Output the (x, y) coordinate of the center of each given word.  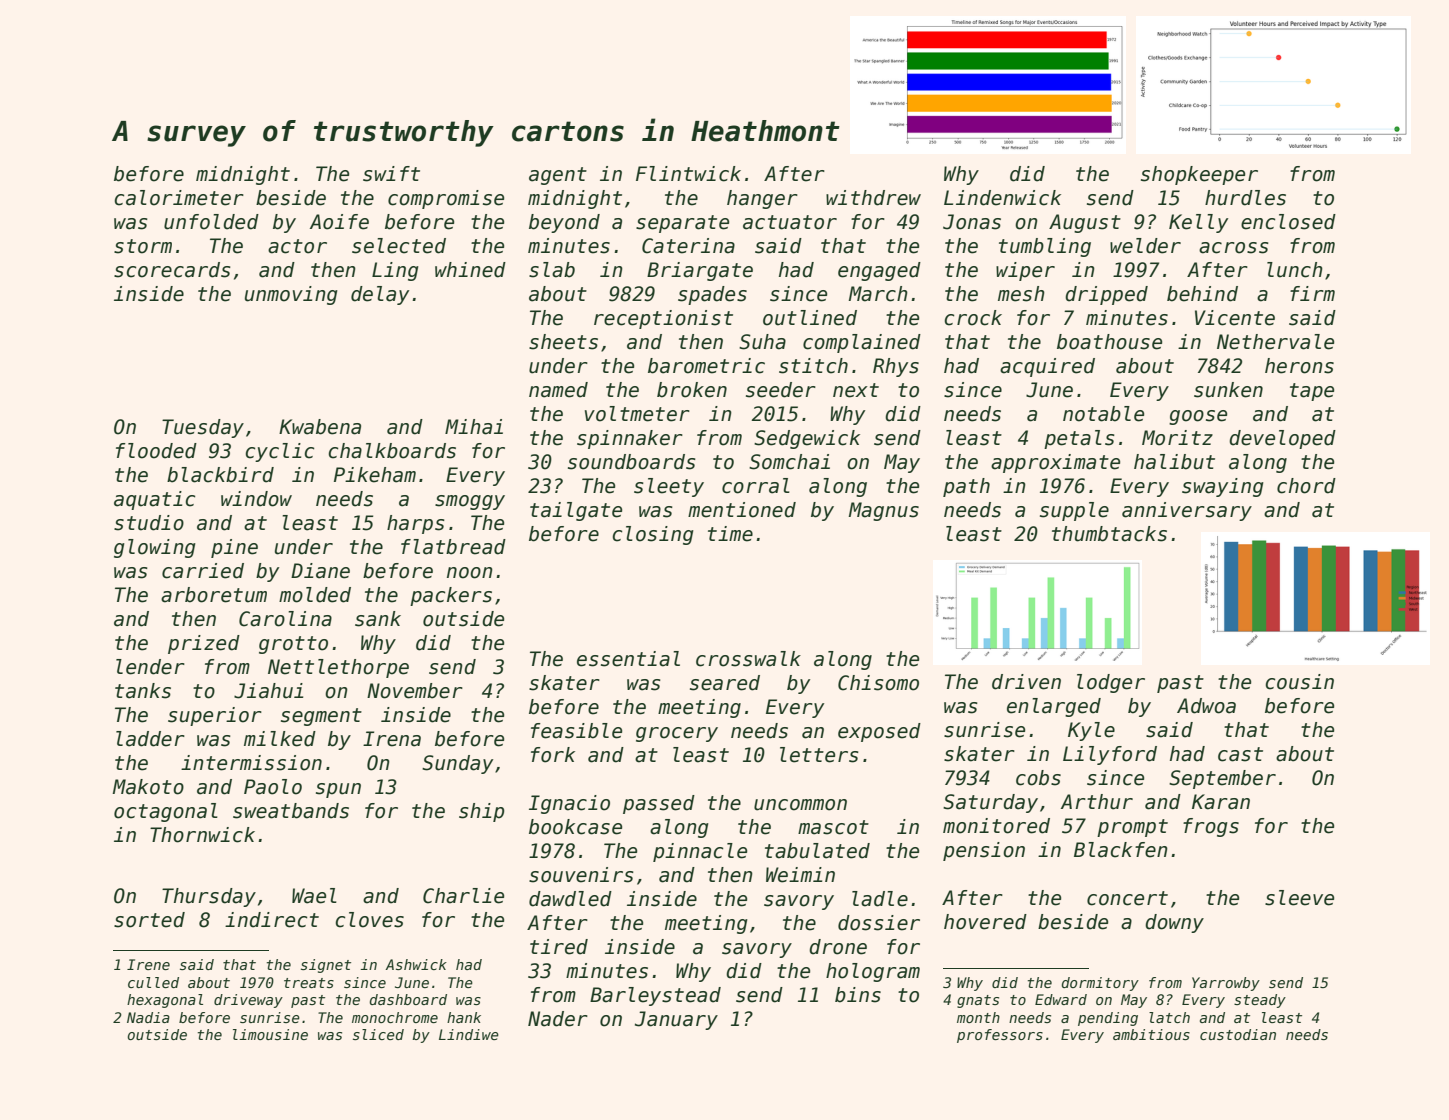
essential (628, 659)
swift (391, 174)
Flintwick (688, 174)
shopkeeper (1199, 175)
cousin (1300, 682)
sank (378, 619)
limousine (270, 1034)
